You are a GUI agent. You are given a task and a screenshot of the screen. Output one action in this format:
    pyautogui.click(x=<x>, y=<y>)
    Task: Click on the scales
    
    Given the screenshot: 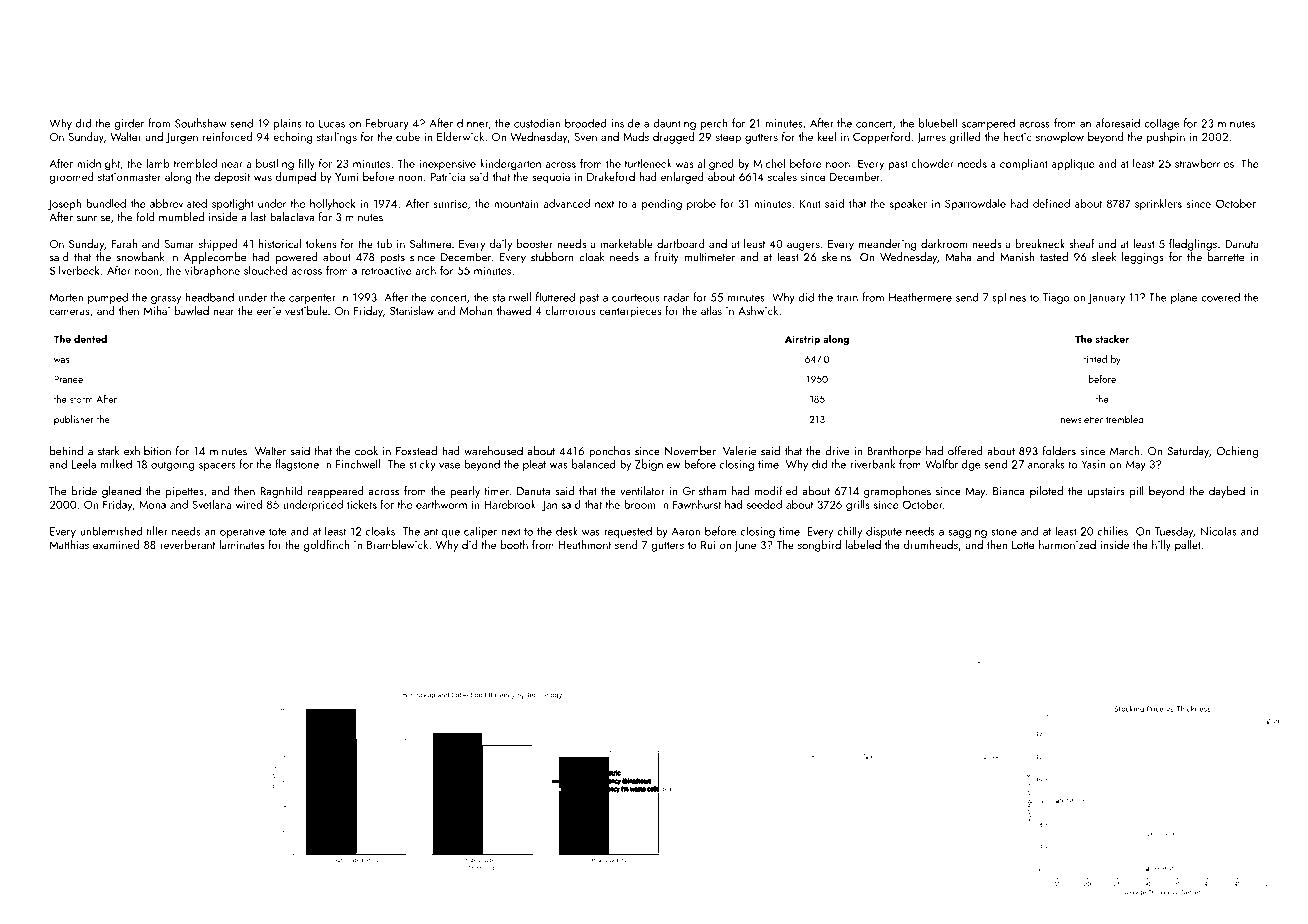 What is the action you would take?
    pyautogui.click(x=782, y=176)
